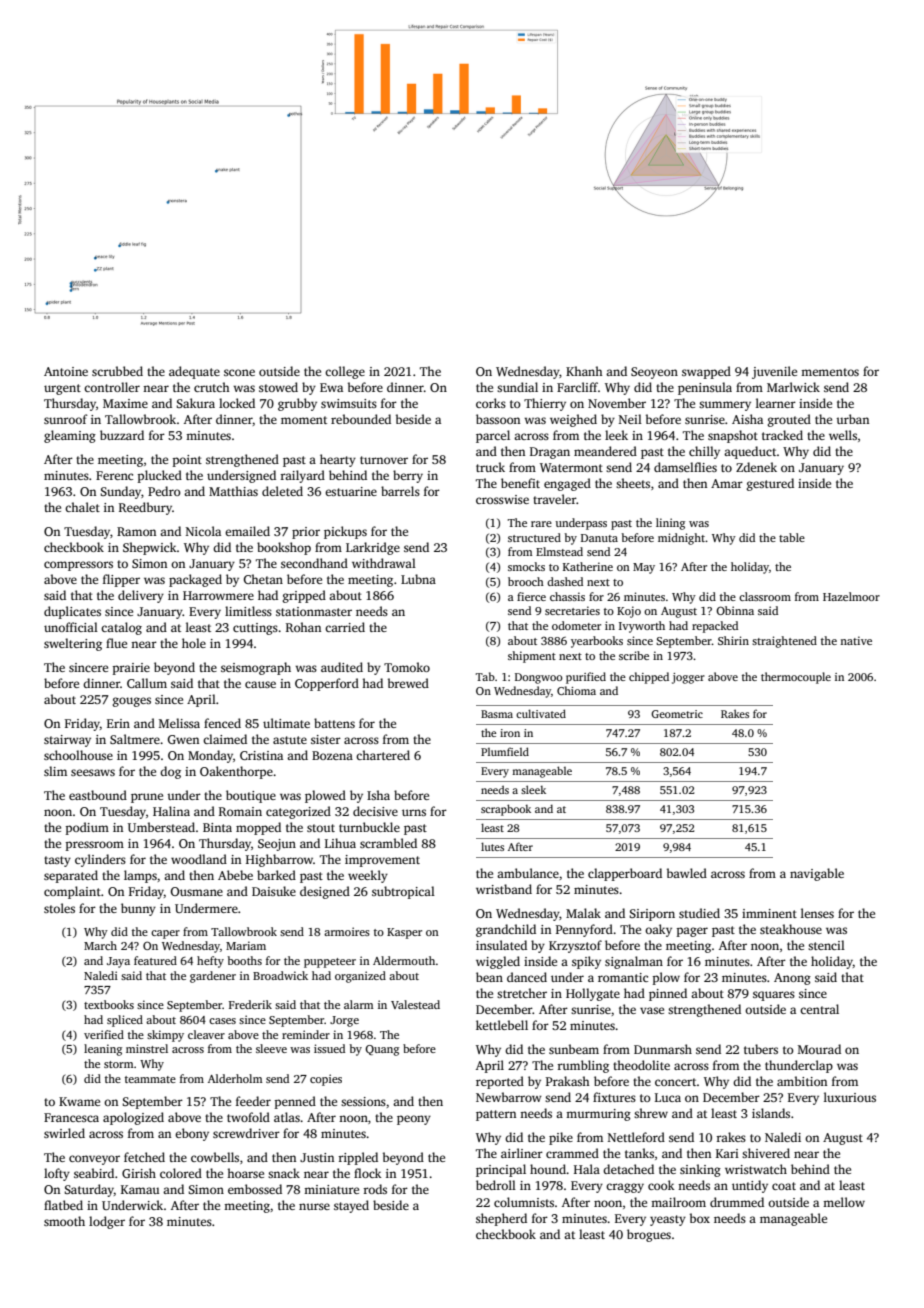 The height and width of the page is (1308, 924). I want to click on scrapbook, so click(506, 810).
